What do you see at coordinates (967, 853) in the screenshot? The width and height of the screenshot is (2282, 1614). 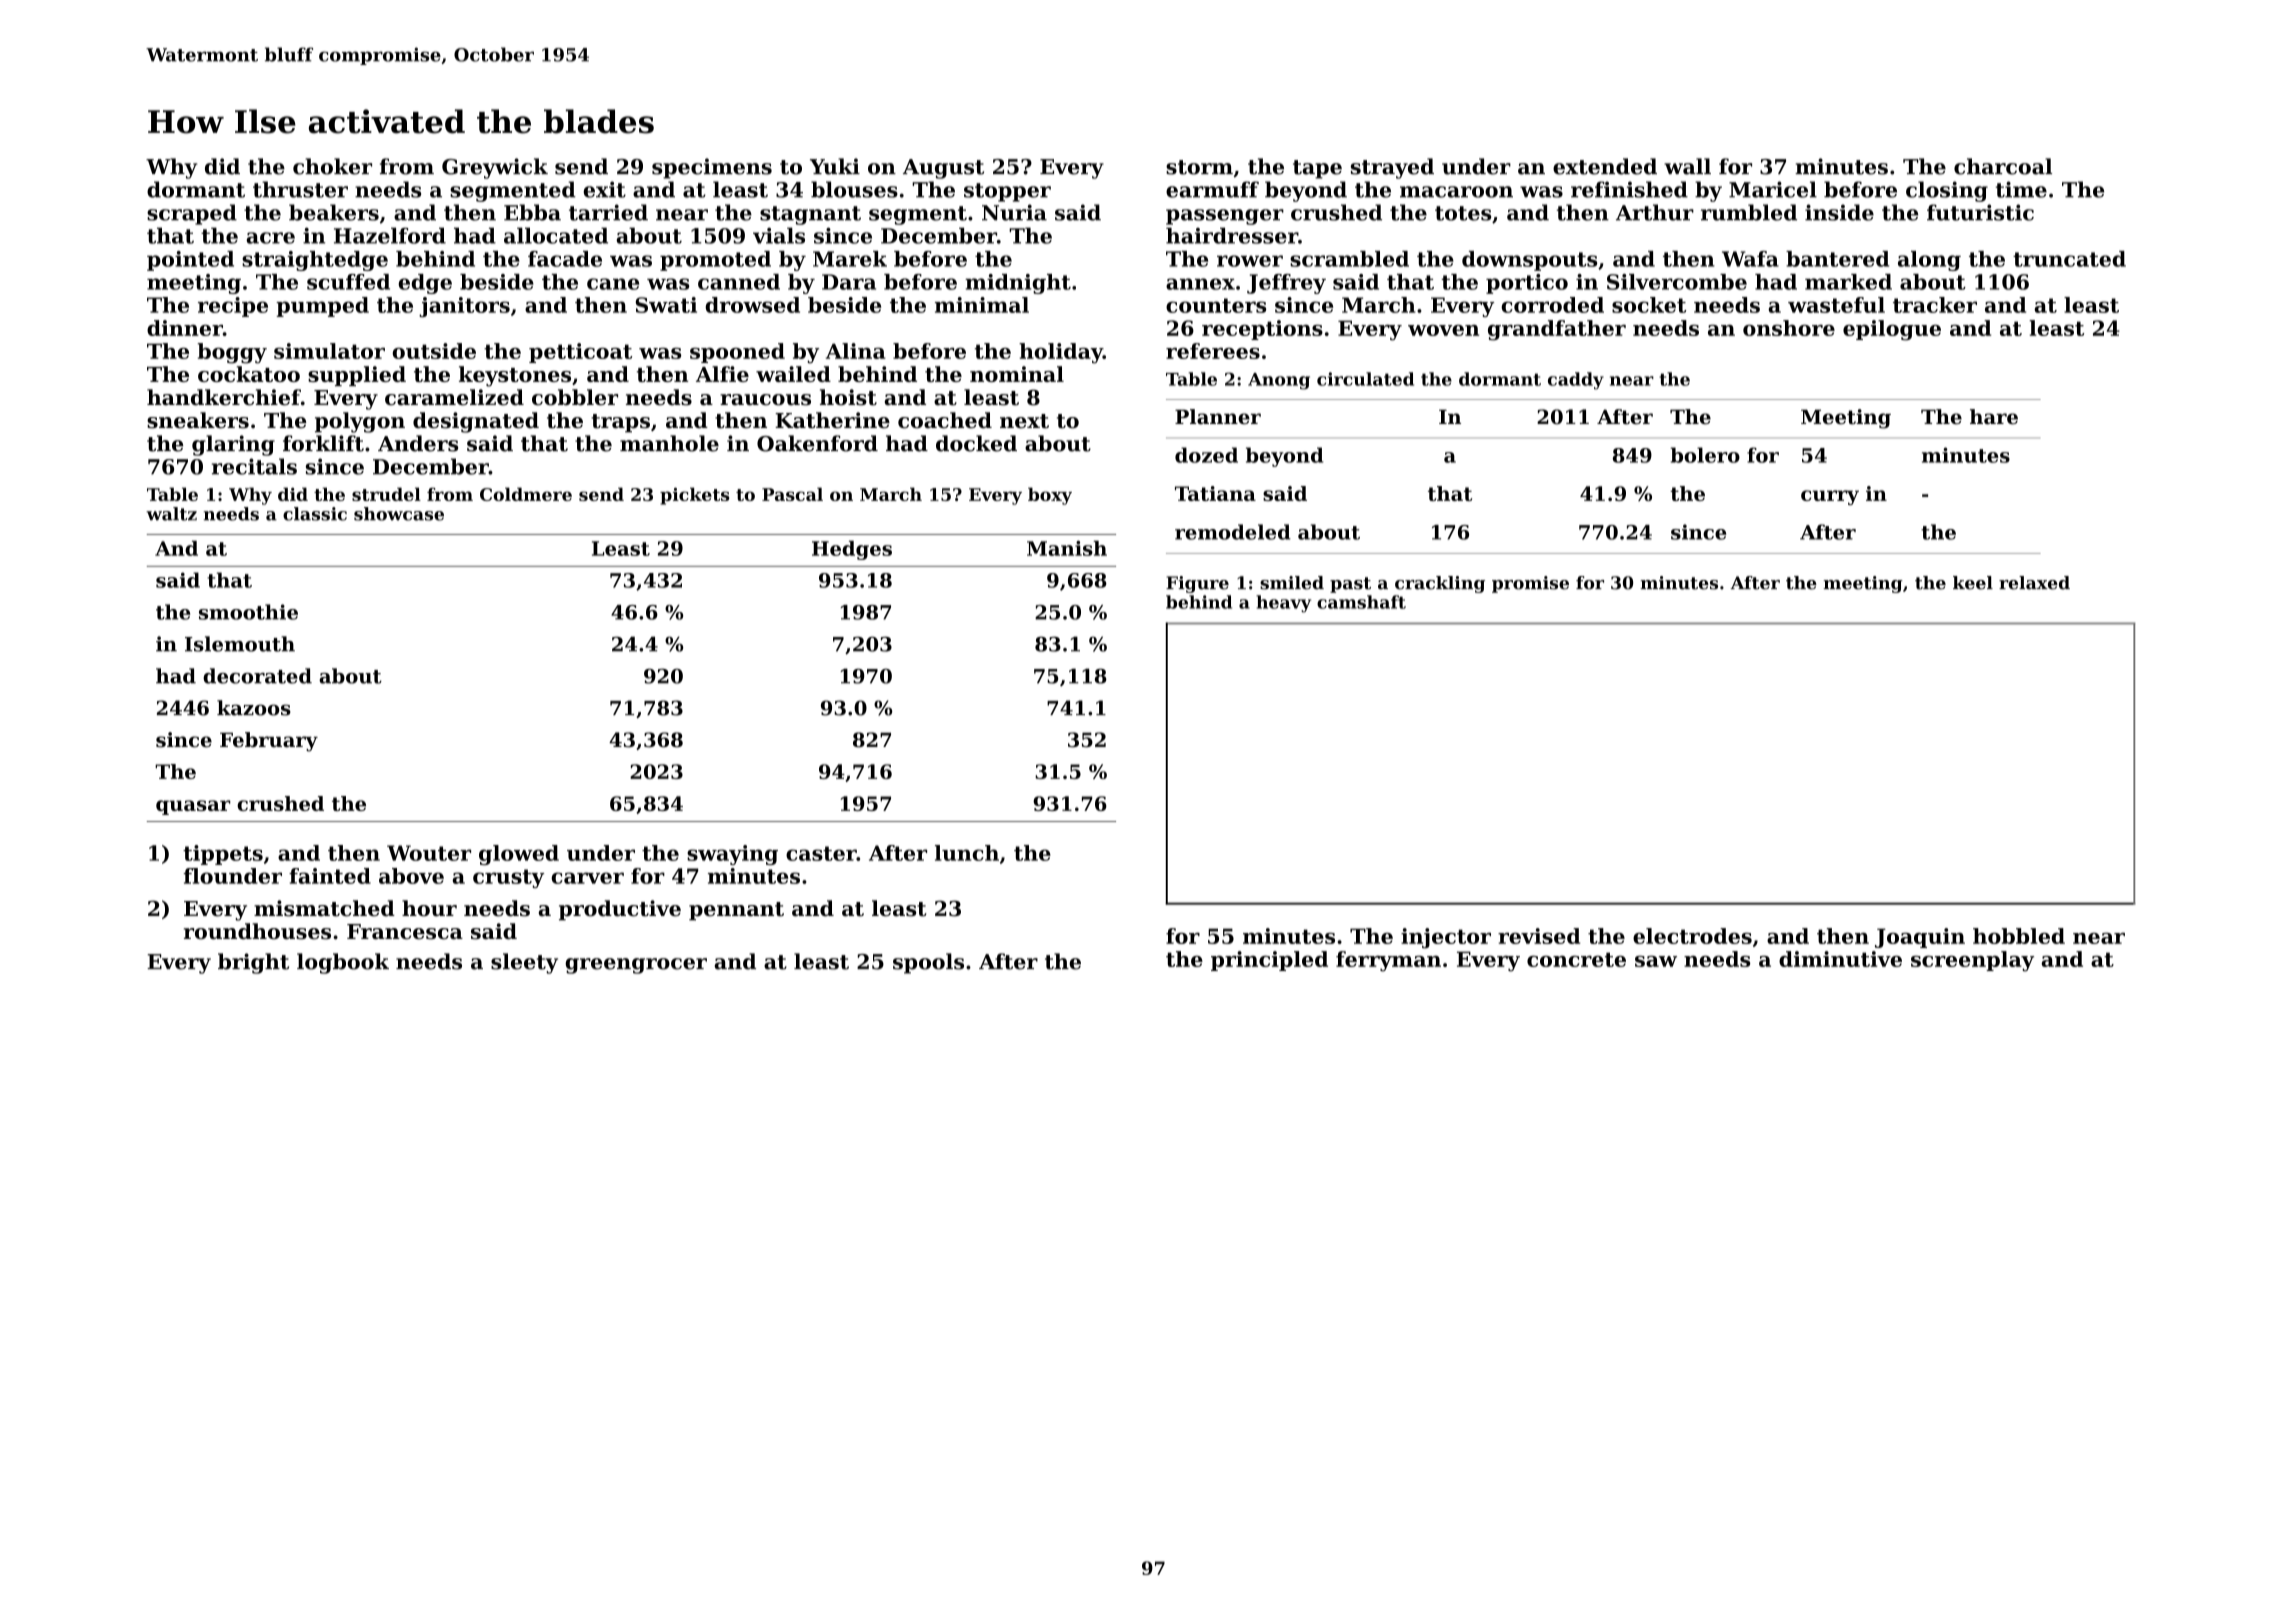 I see `lunch` at bounding box center [967, 853].
